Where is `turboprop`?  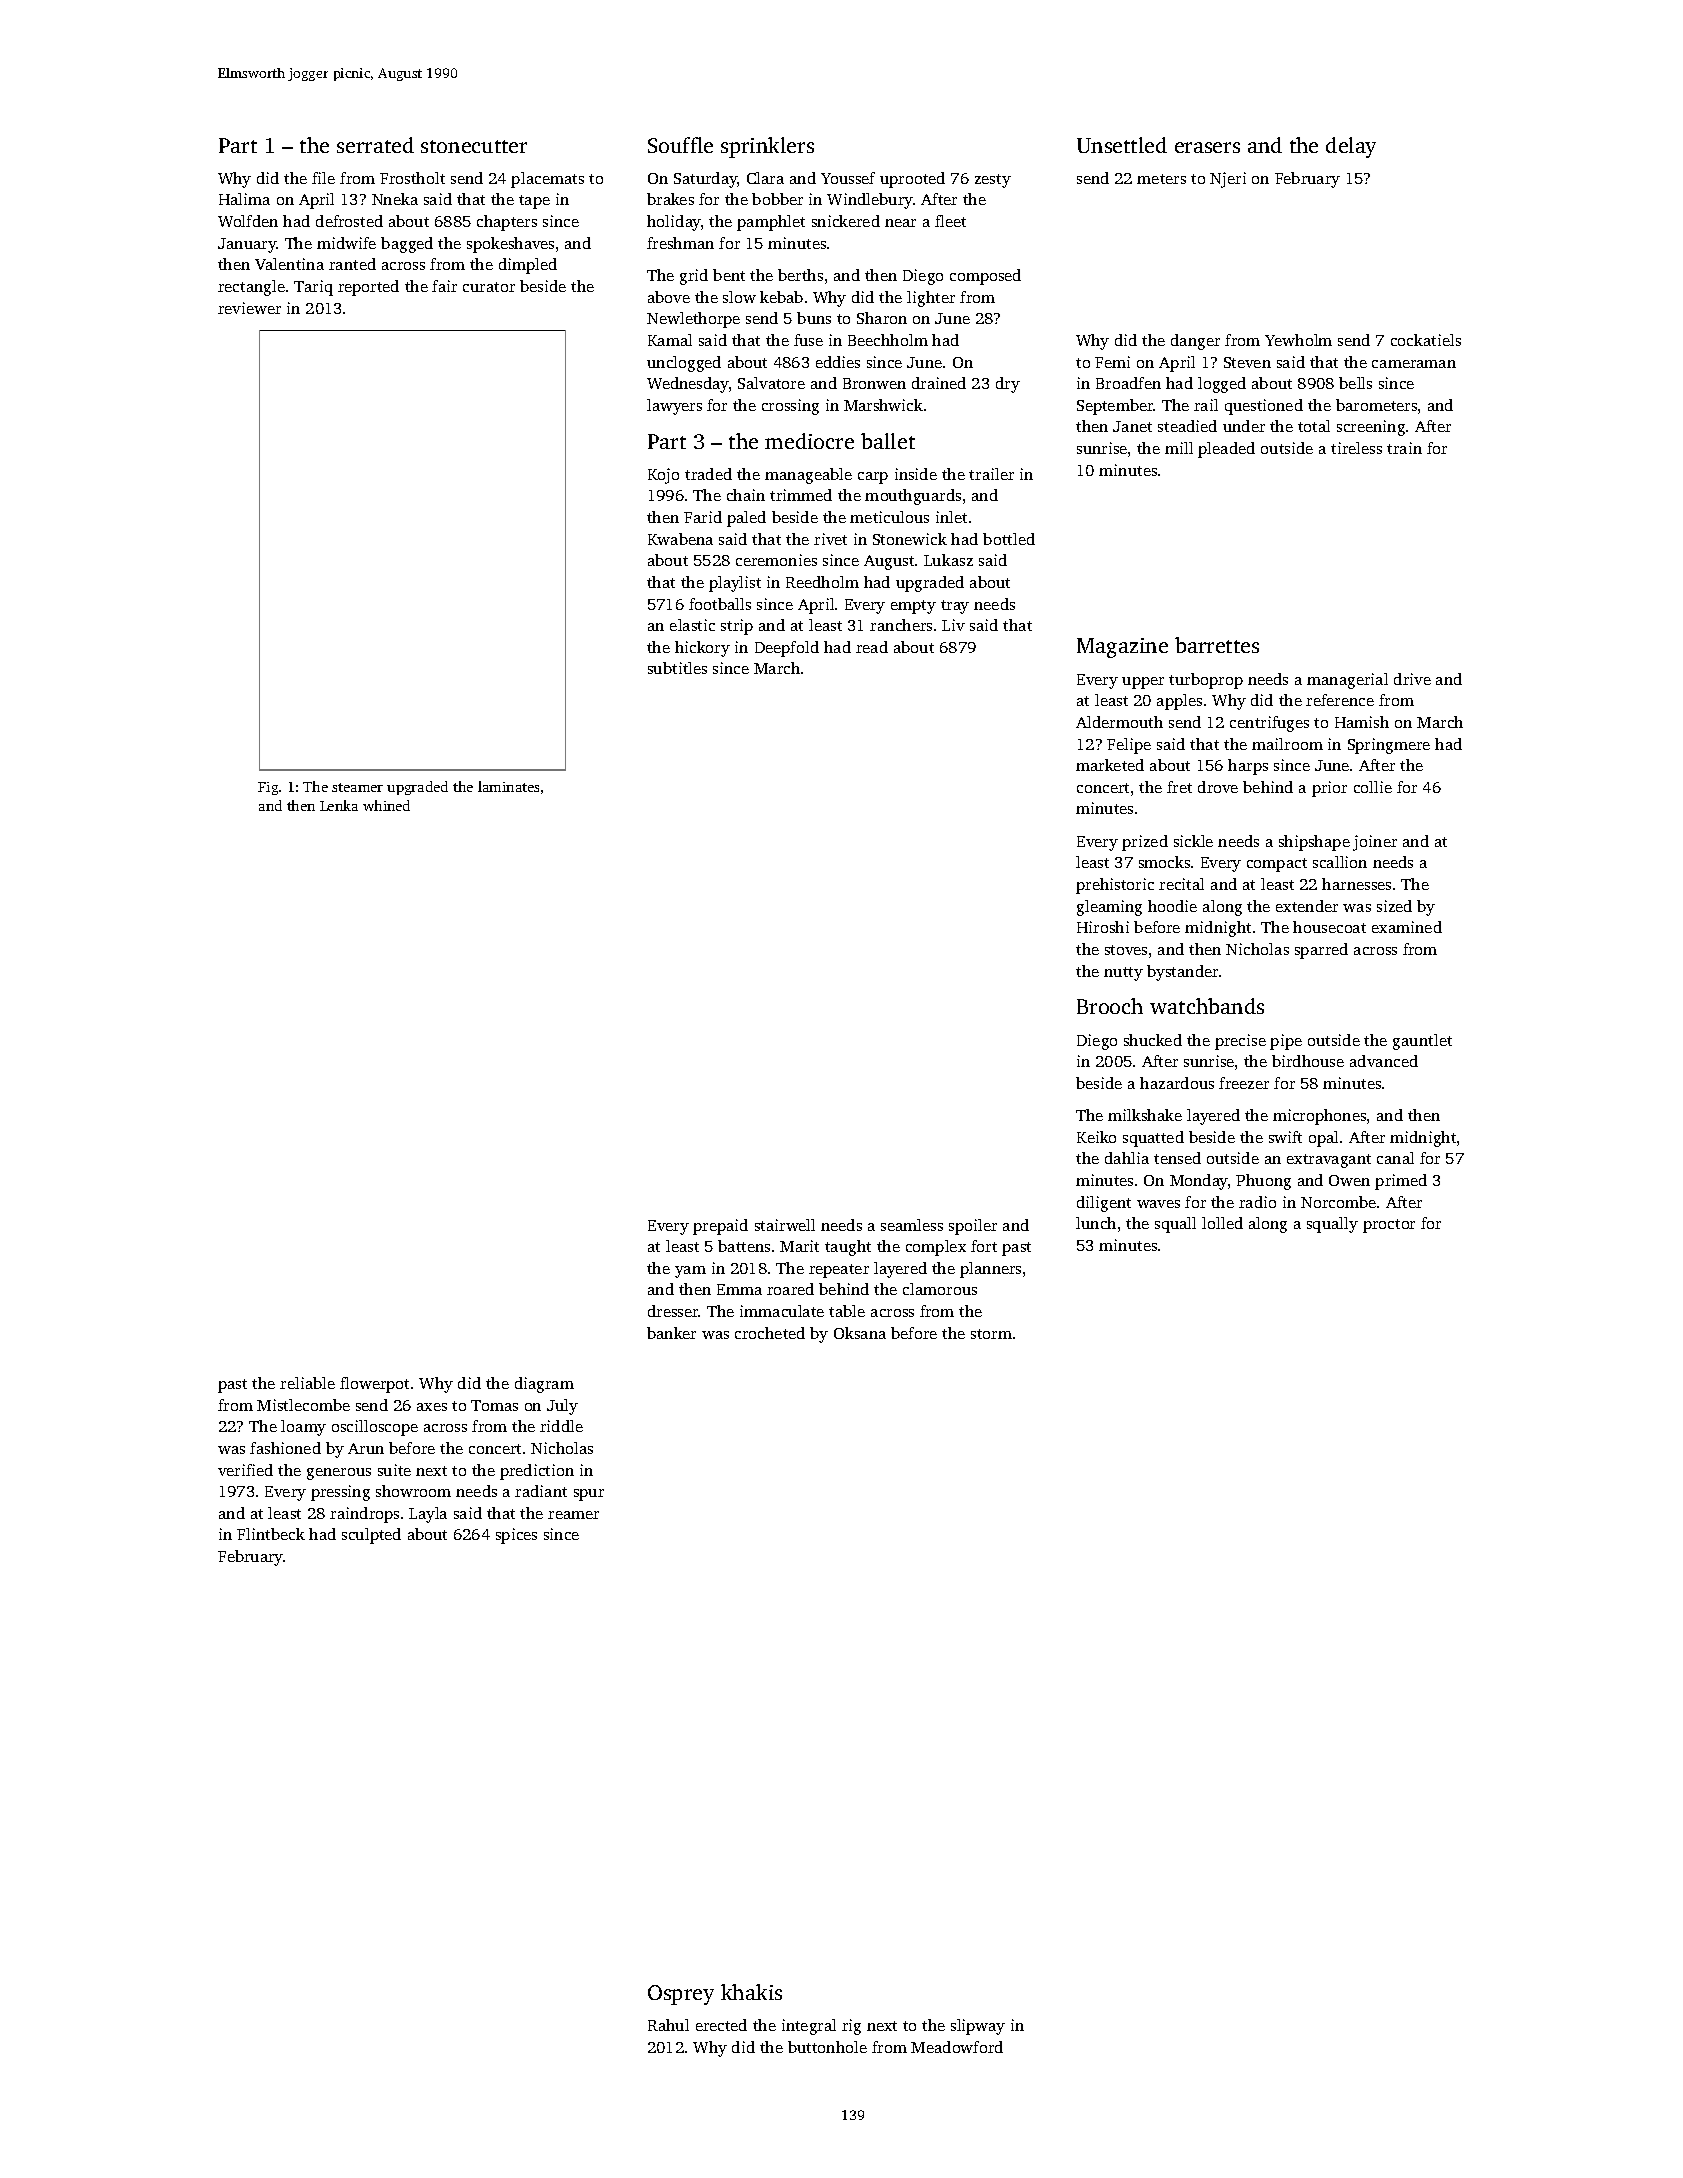
turboprop is located at coordinates (1206, 681).
